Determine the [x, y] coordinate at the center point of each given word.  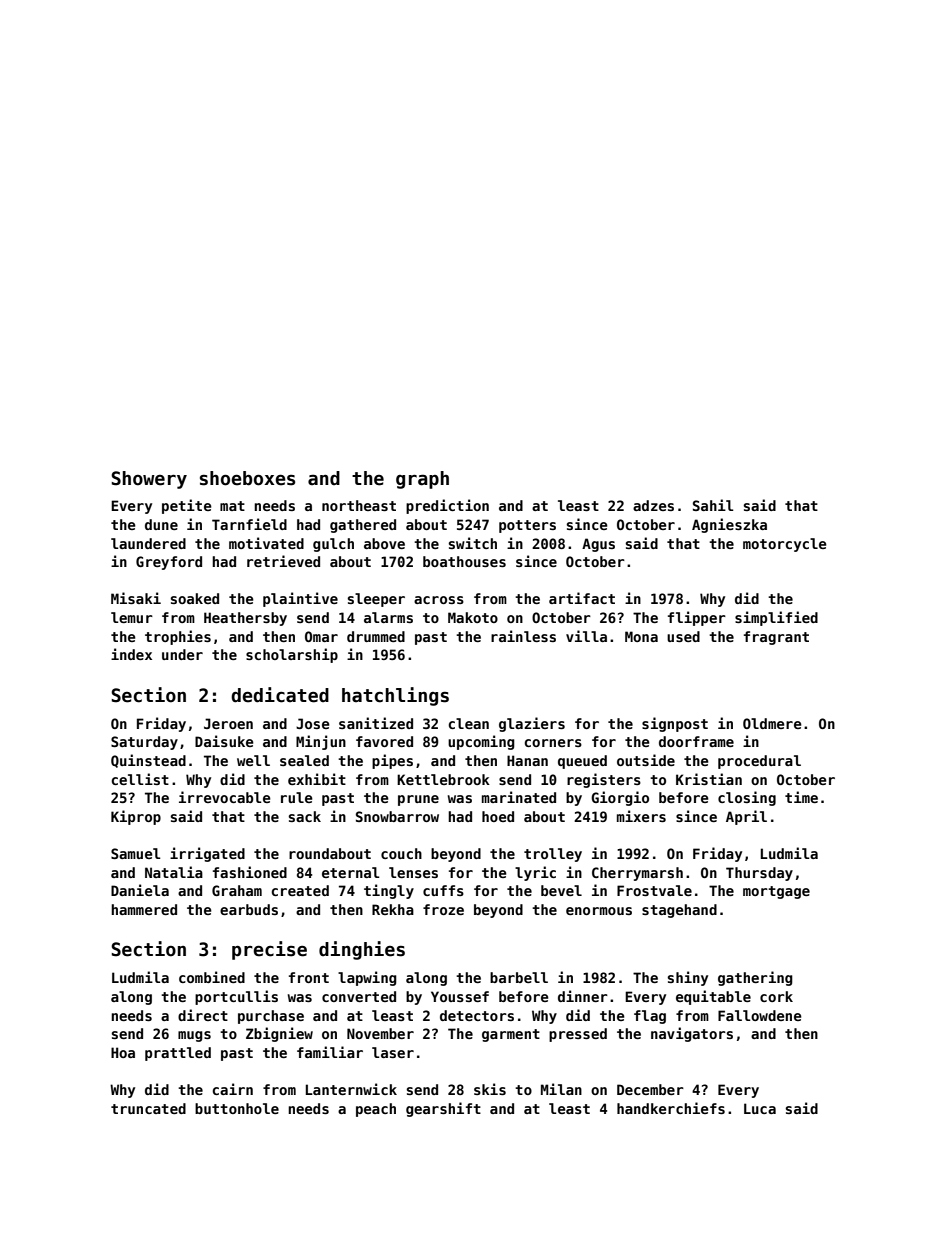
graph [422, 480]
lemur [132, 617]
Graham [237, 890]
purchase [271, 1017]
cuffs [443, 890]
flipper [697, 618]
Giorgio [620, 798]
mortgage [776, 892]
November [380, 1033]
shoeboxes [247, 478]
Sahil [713, 505]
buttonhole [237, 1108]
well [253, 760]
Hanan [527, 760]
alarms [388, 617]
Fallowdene [760, 1015]
